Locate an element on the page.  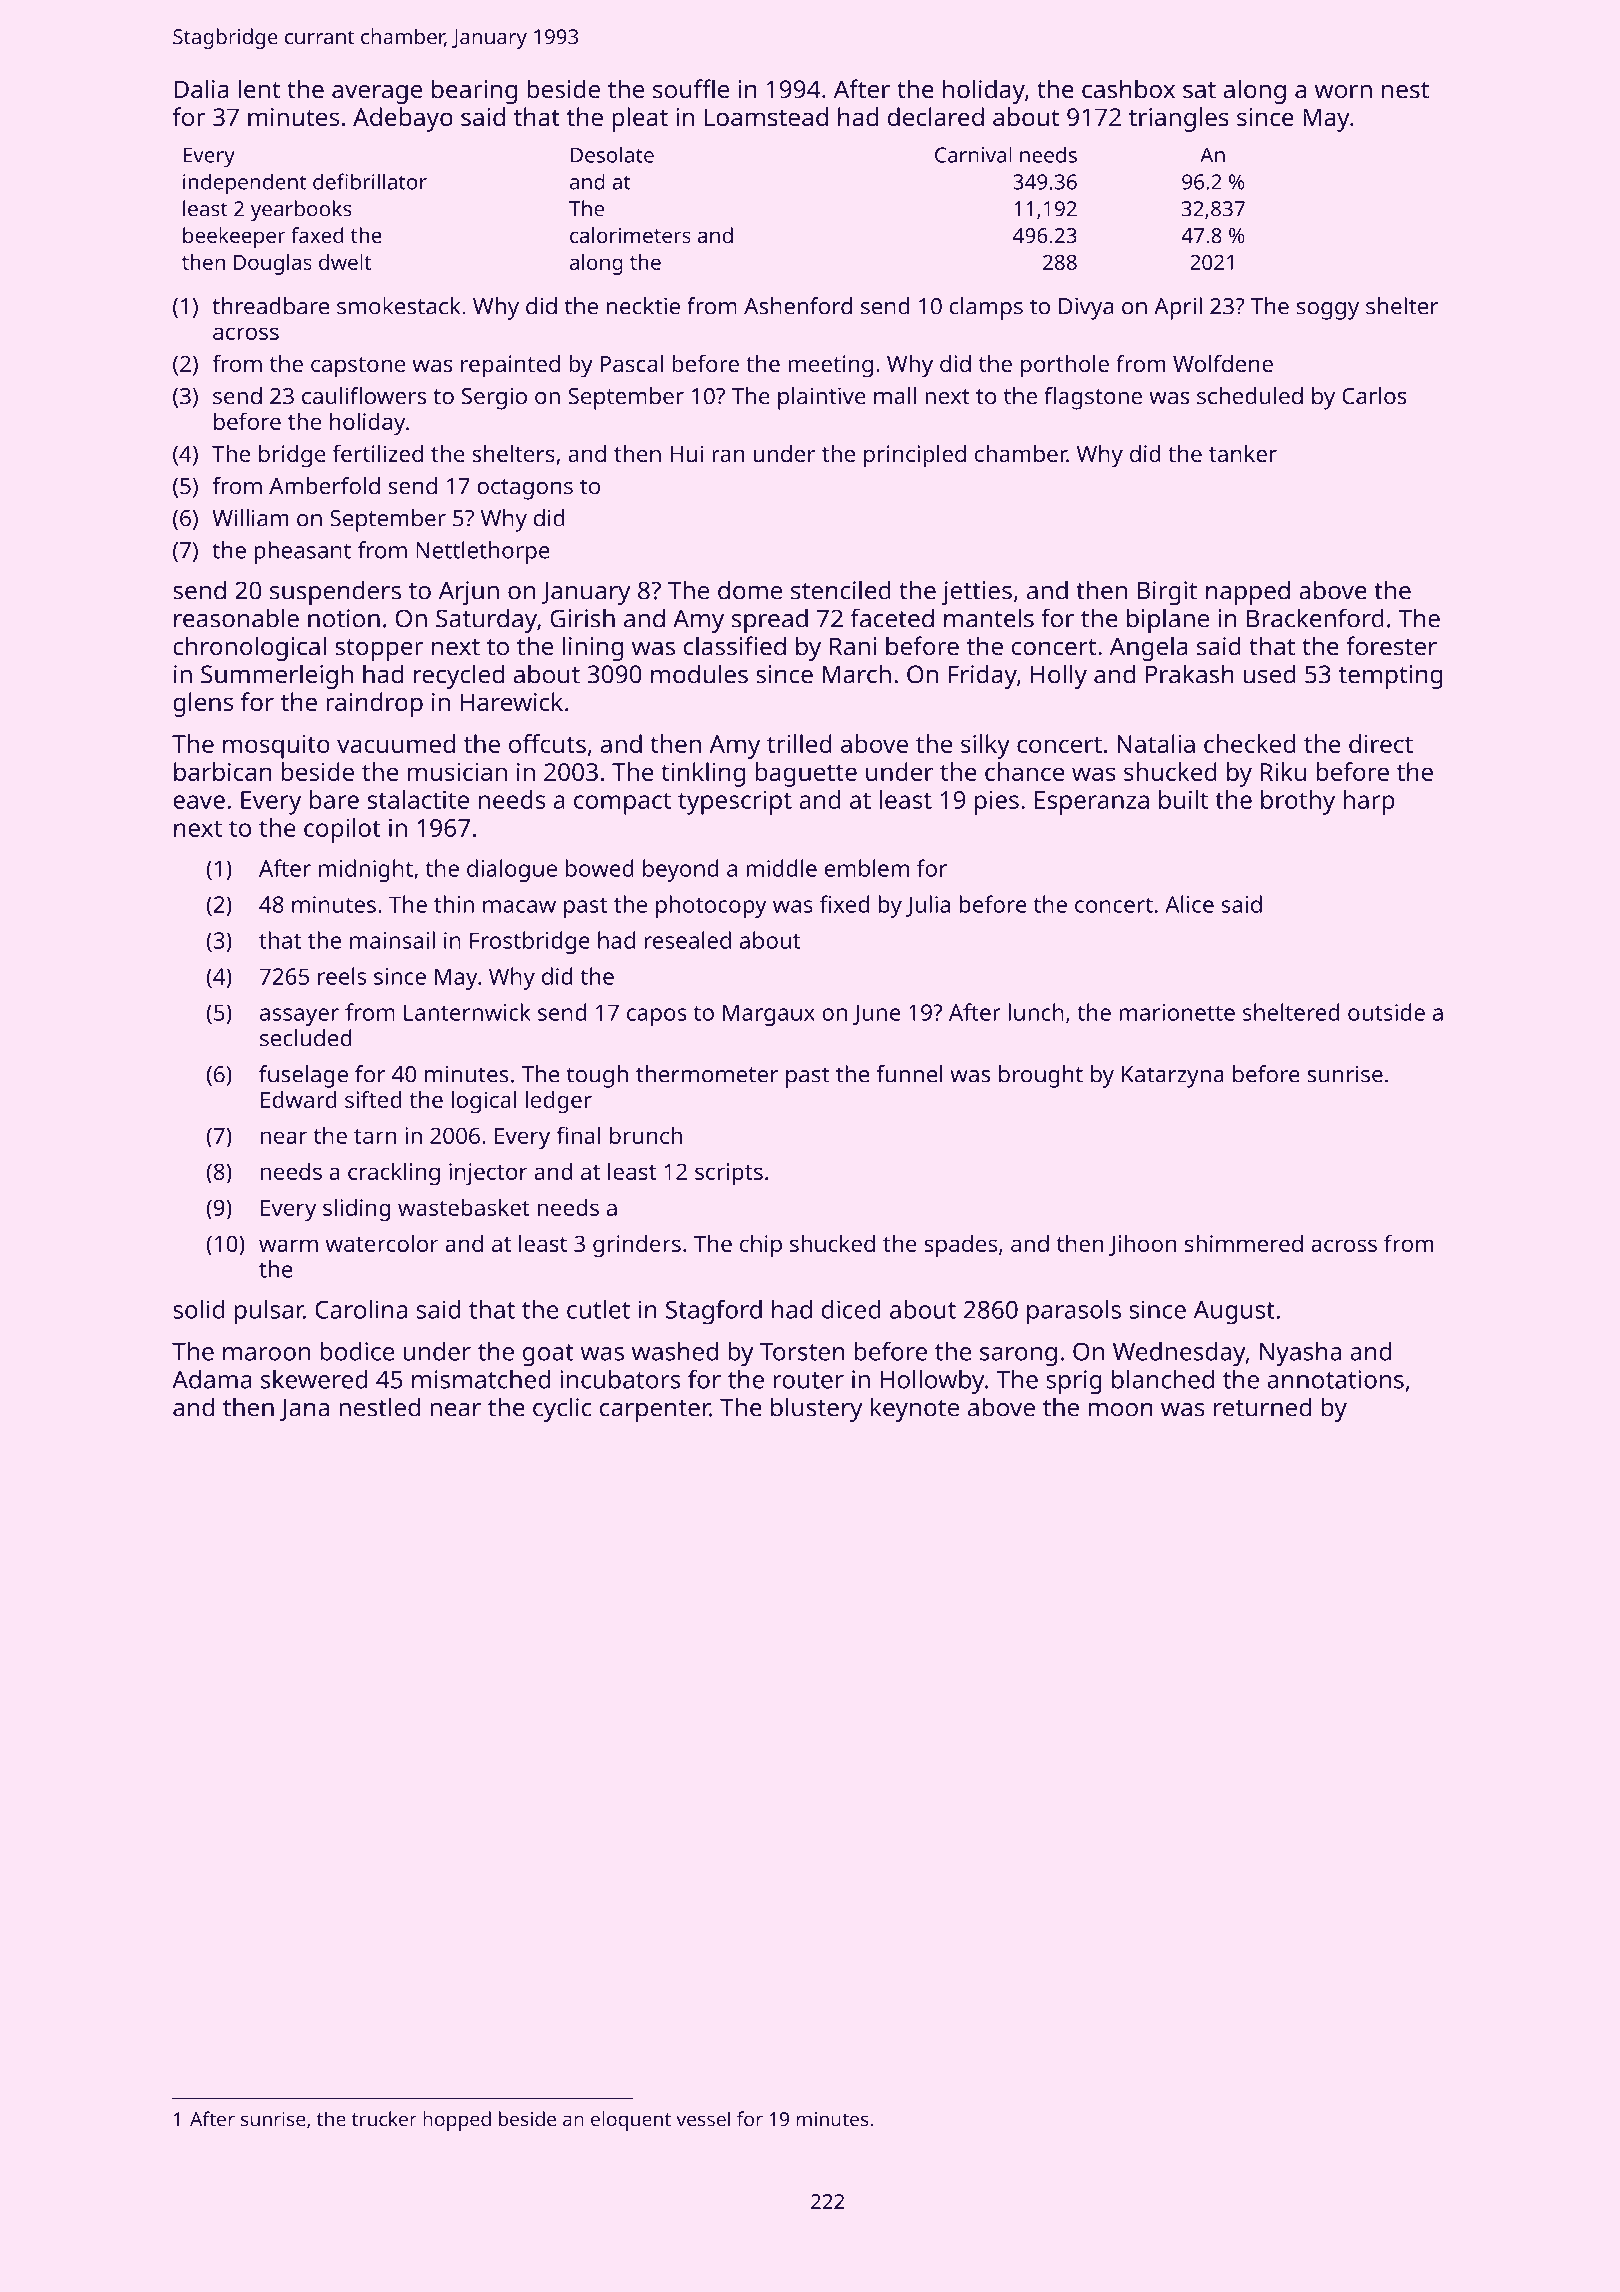
vessel is located at coordinates (703, 2119).
